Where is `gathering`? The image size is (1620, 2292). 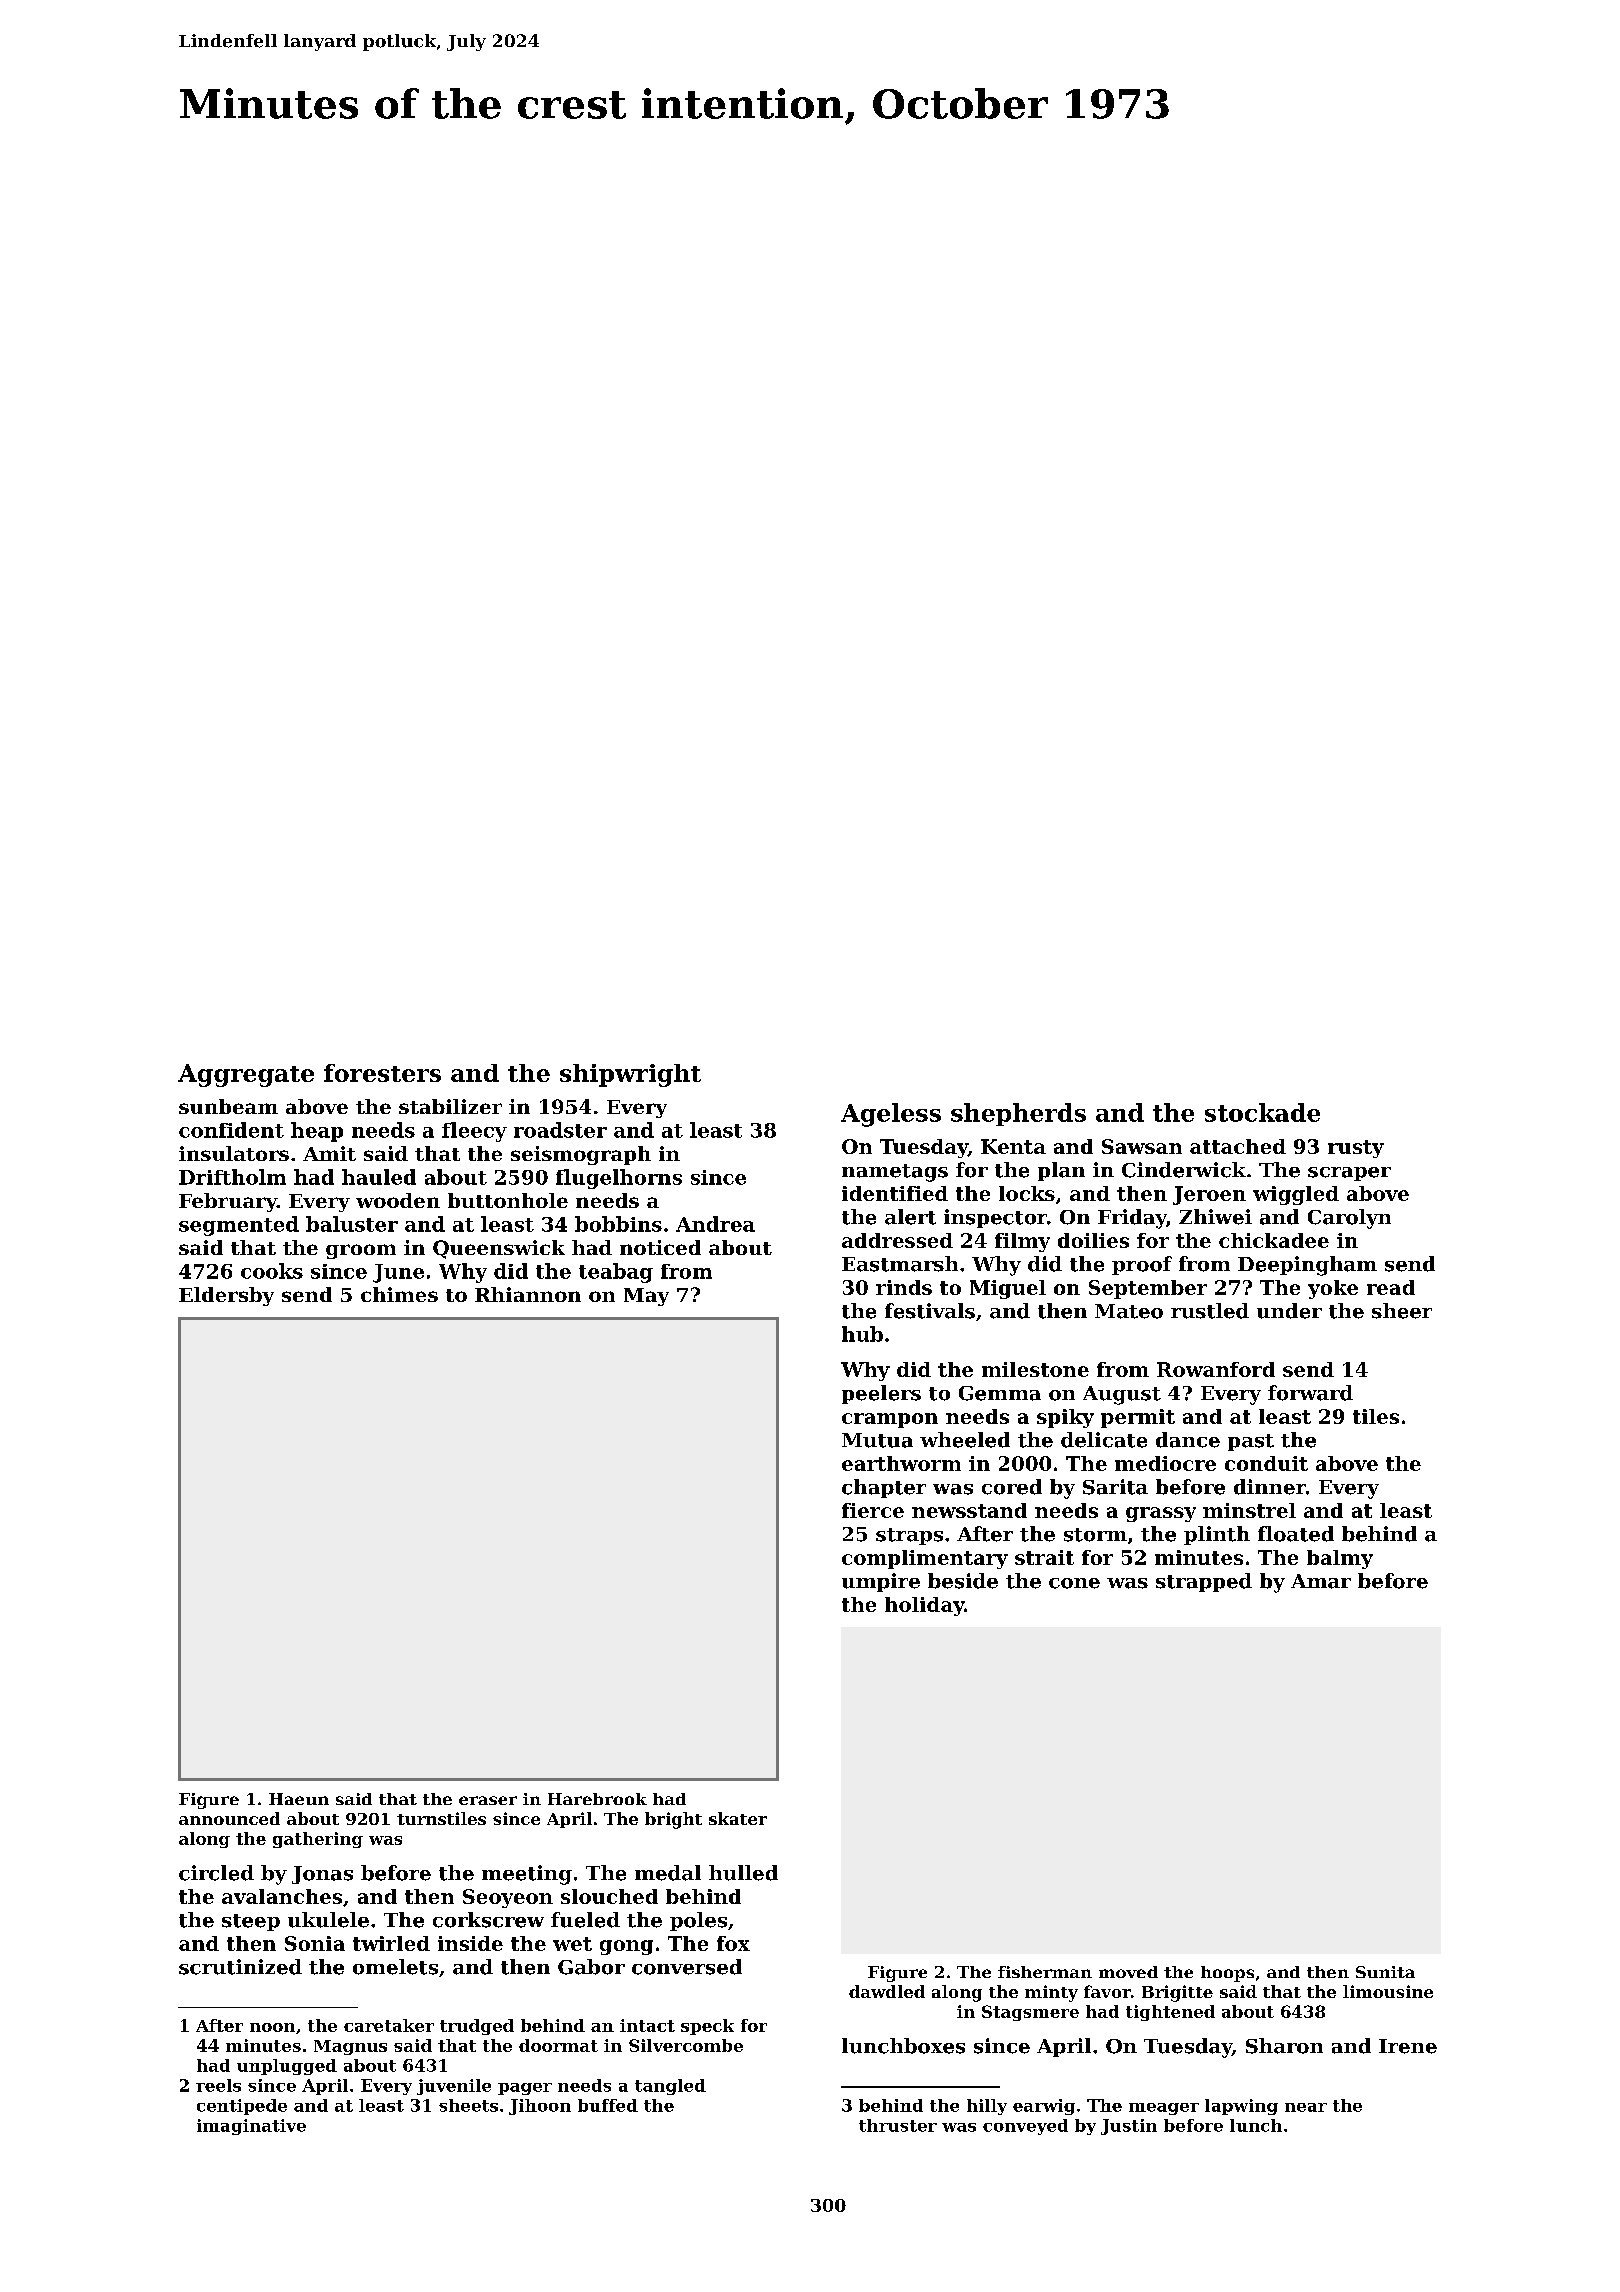
gathering is located at coordinates (318, 1840).
